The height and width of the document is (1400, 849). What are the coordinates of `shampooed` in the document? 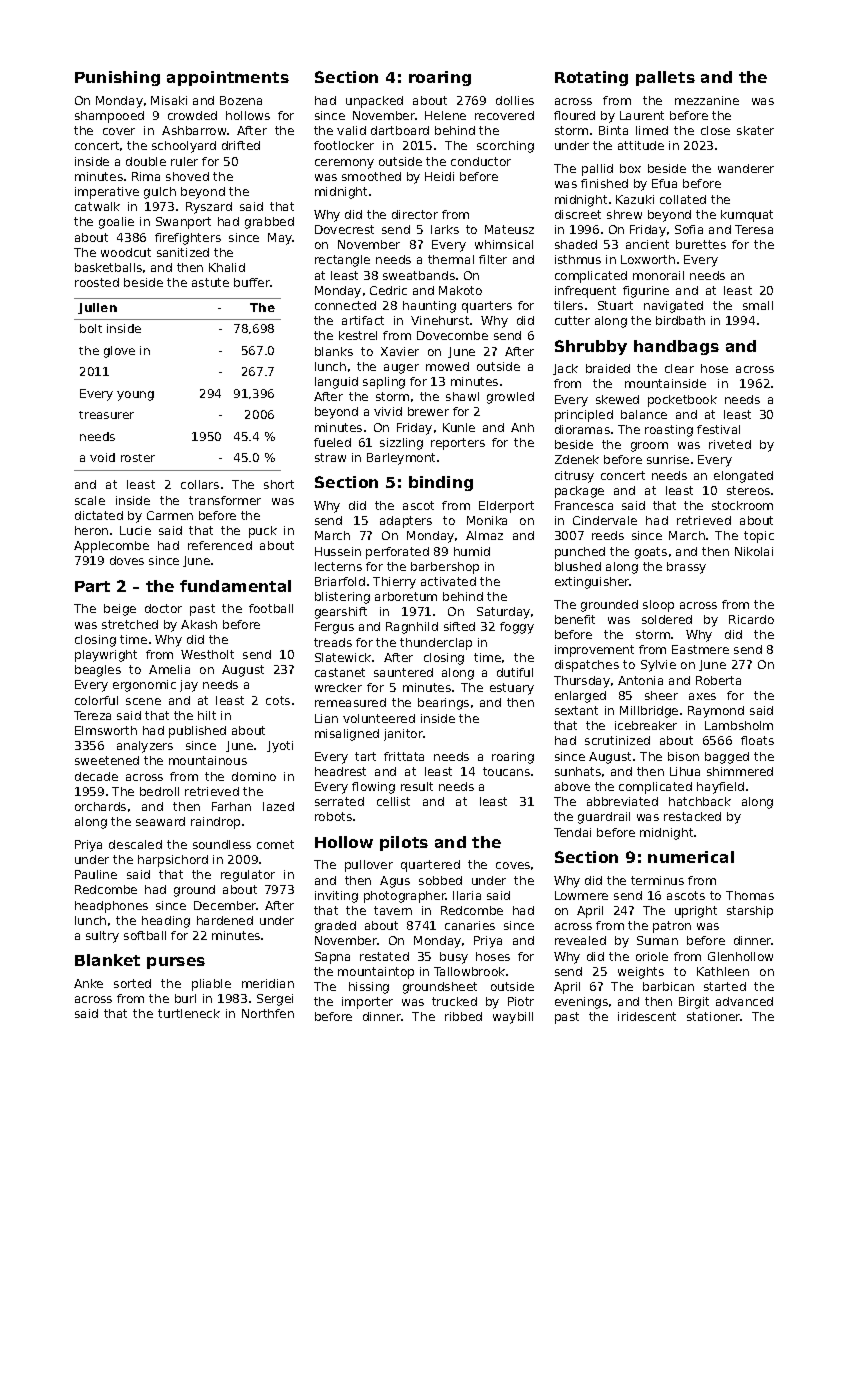 It's located at (109, 117).
